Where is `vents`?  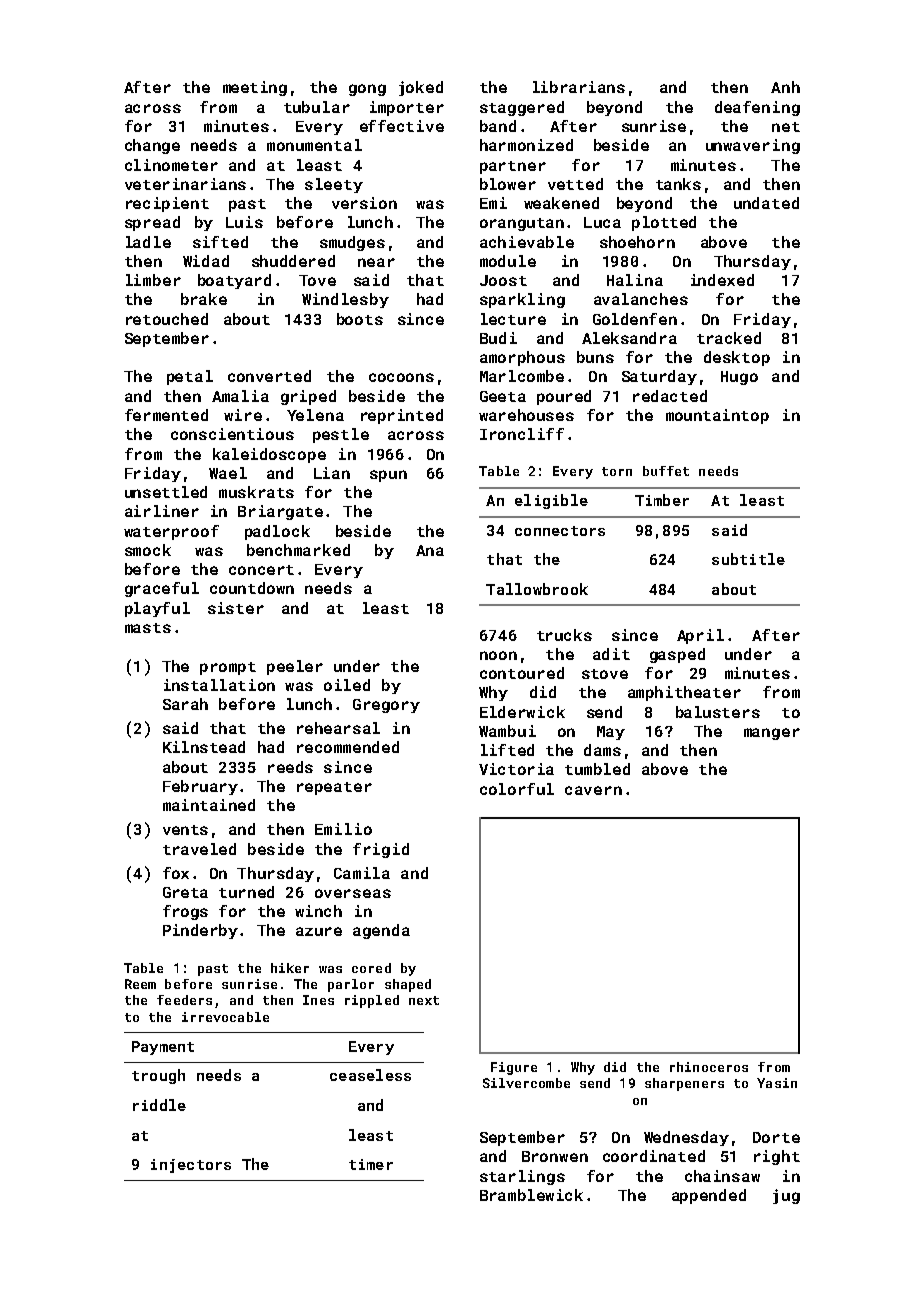 vents is located at coordinates (185, 830).
